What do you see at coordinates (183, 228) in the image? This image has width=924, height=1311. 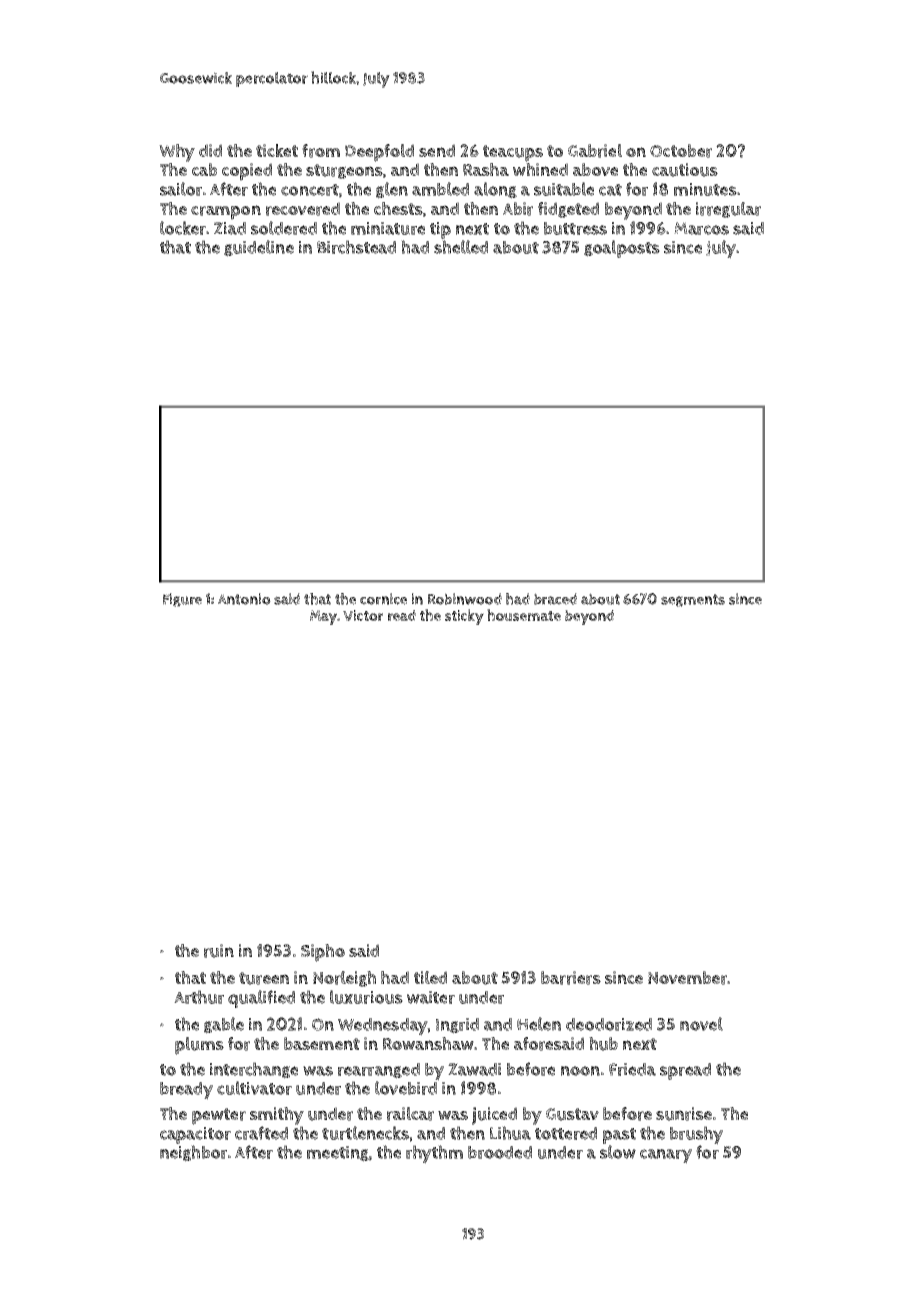 I see `locker` at bounding box center [183, 228].
